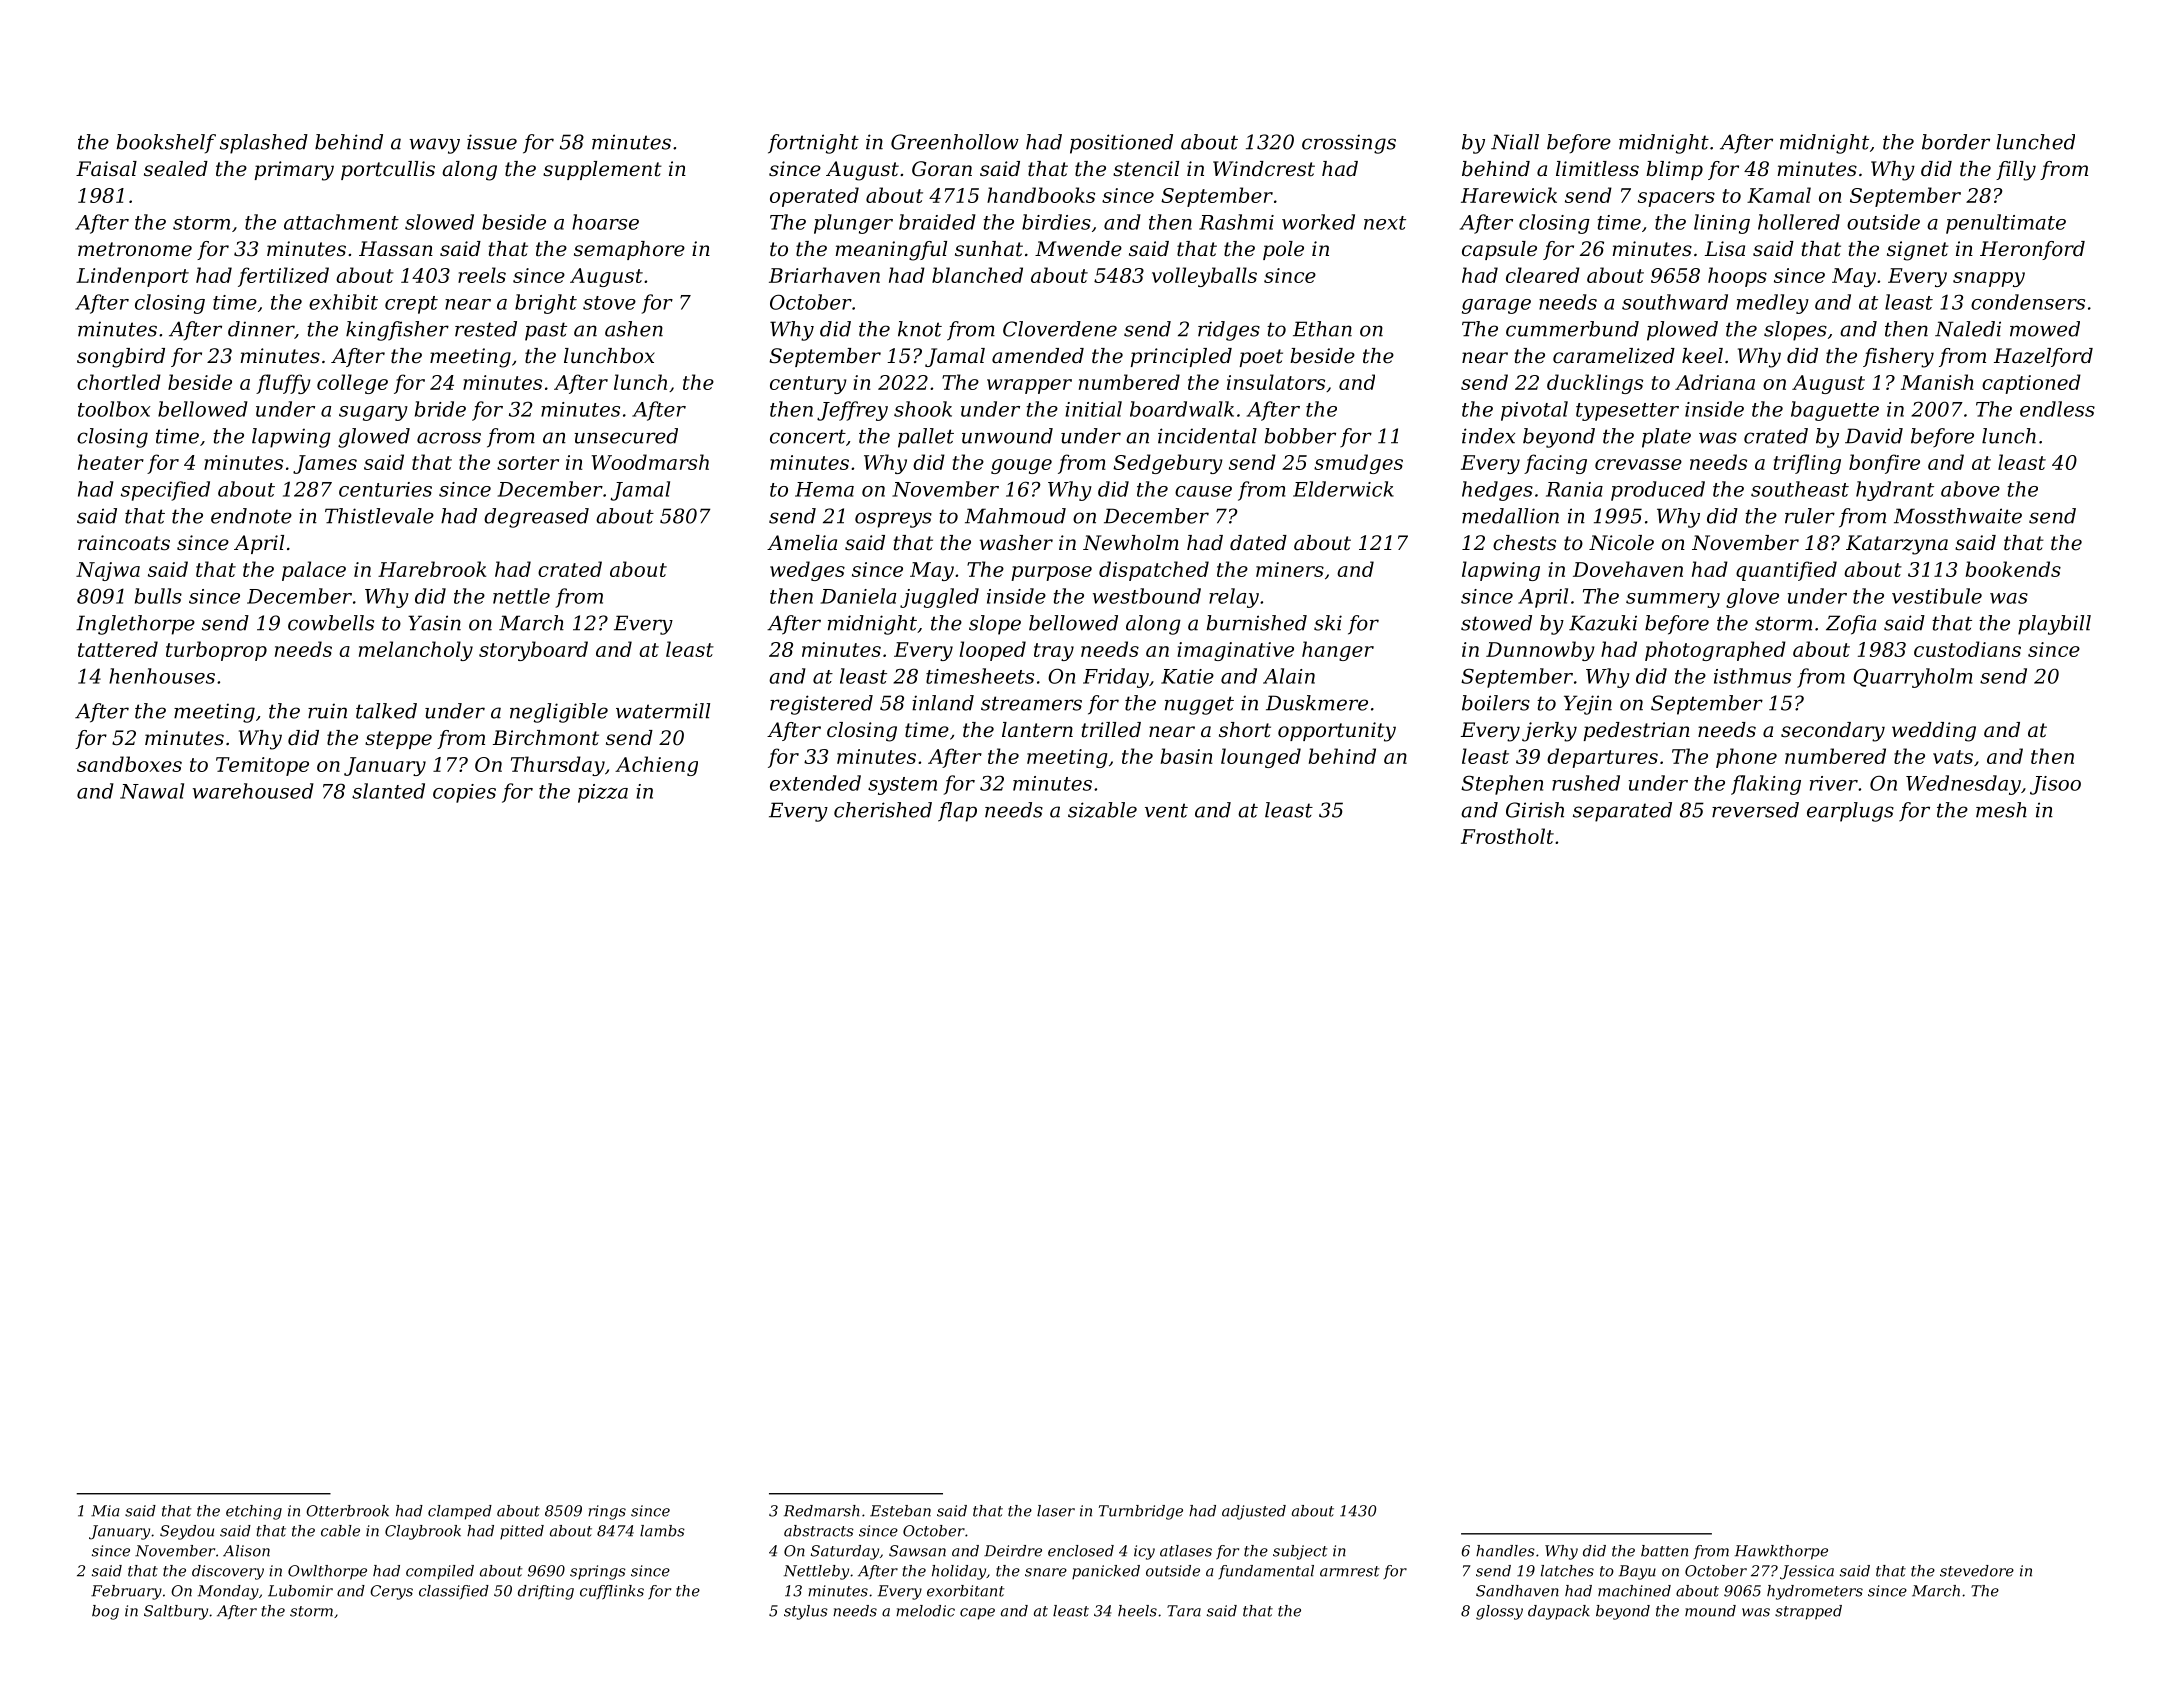 The width and height of the image is (2178, 1683). I want to click on Tara, so click(1184, 1611).
